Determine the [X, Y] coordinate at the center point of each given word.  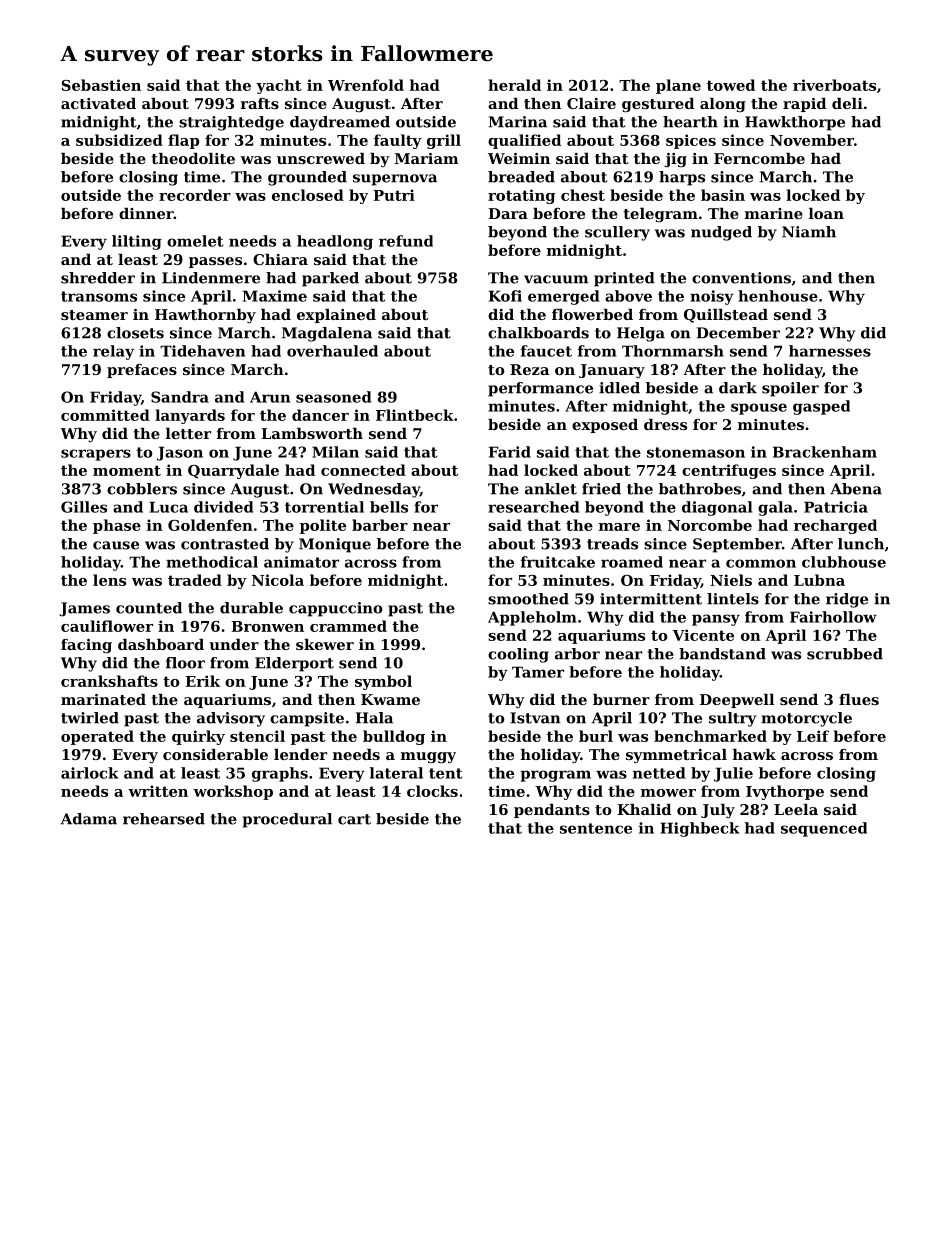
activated [98, 103]
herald [514, 85]
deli [847, 103]
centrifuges [729, 471]
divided [223, 507]
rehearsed [164, 819]
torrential [324, 507]
